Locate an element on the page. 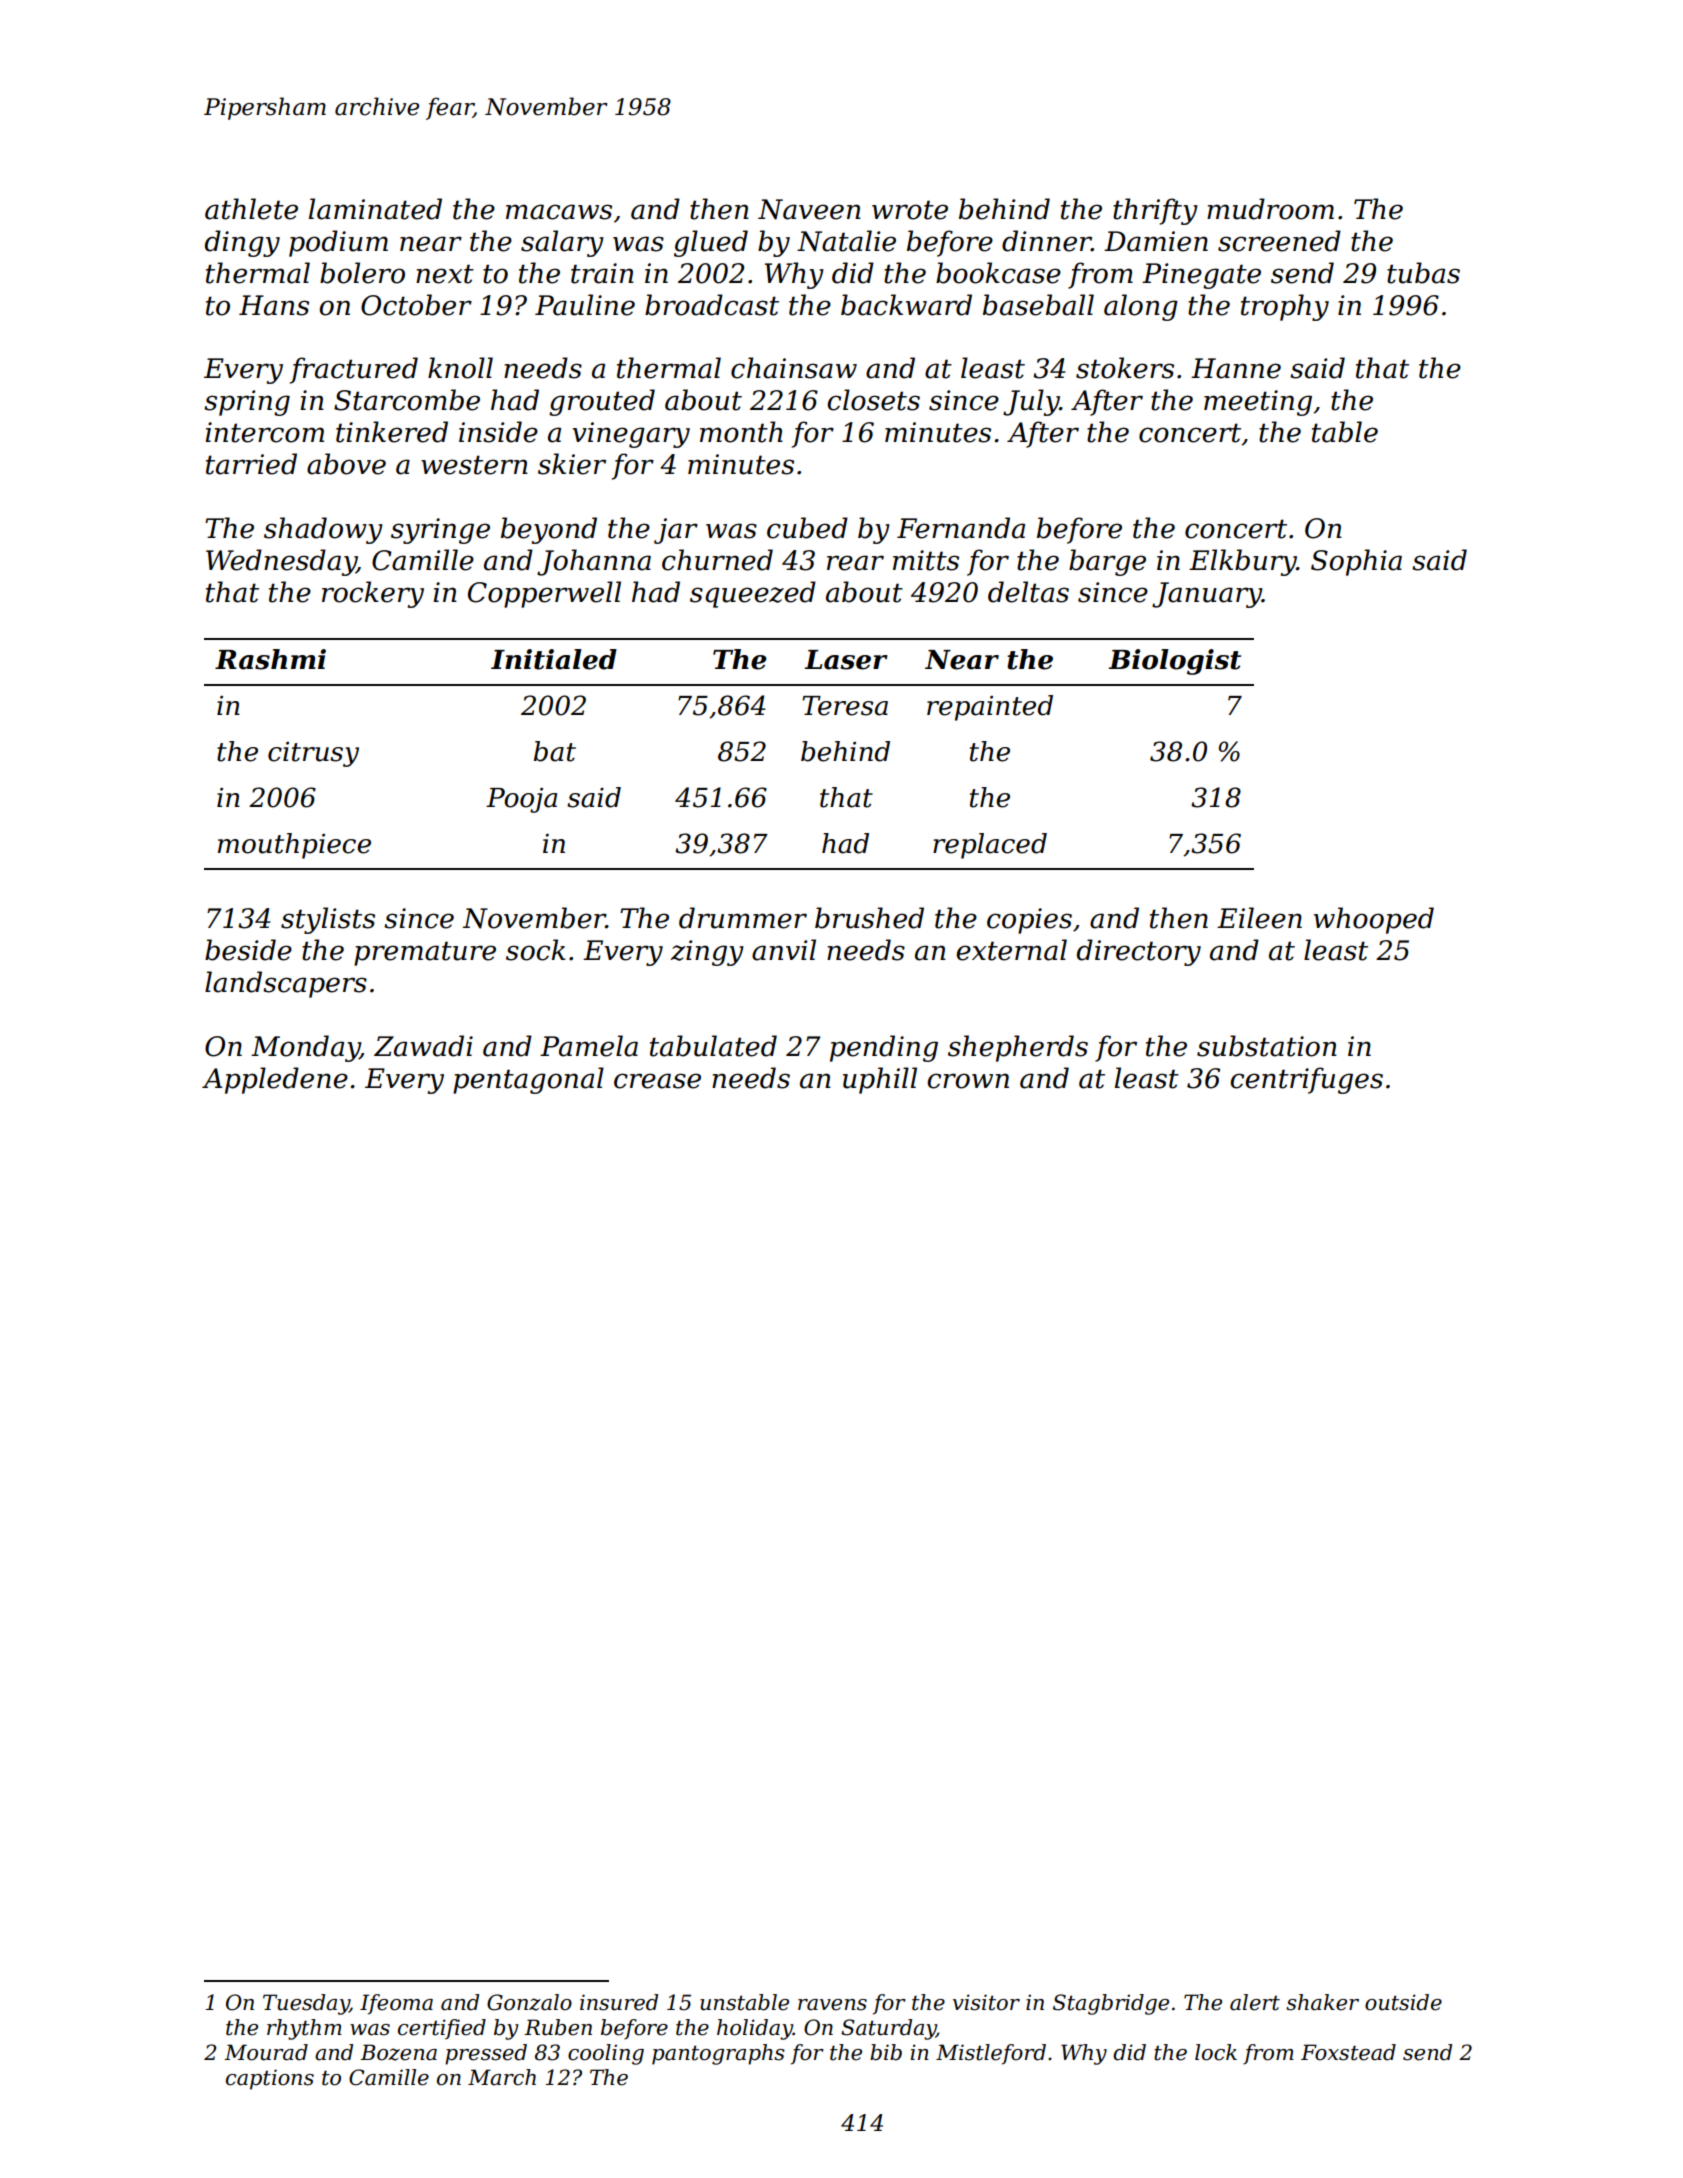 The width and height of the image is (1683, 2178). shaker is located at coordinates (1322, 2002).
